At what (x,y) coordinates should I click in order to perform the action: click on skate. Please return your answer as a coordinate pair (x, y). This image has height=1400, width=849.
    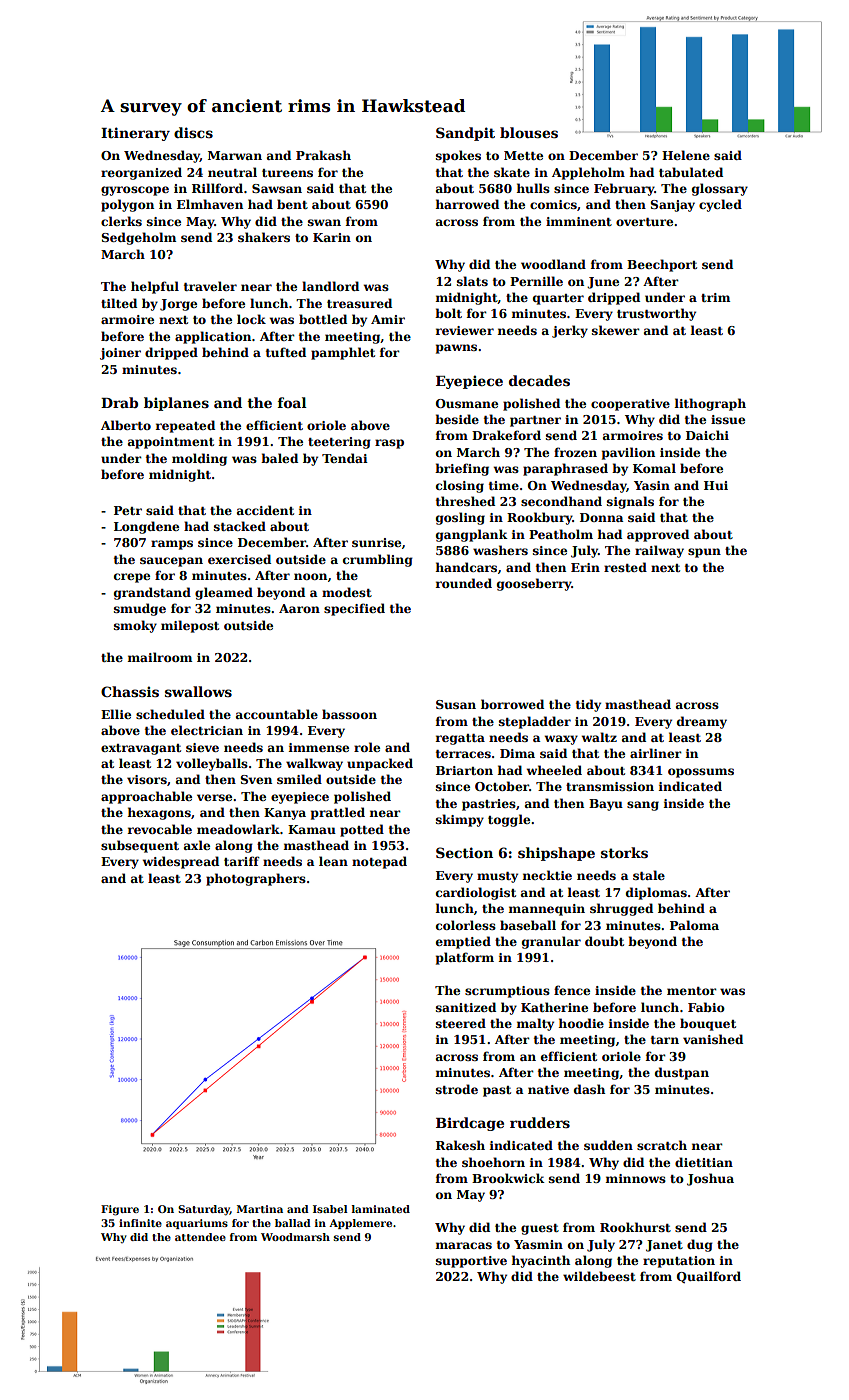
    Looking at the image, I should click on (512, 172).
